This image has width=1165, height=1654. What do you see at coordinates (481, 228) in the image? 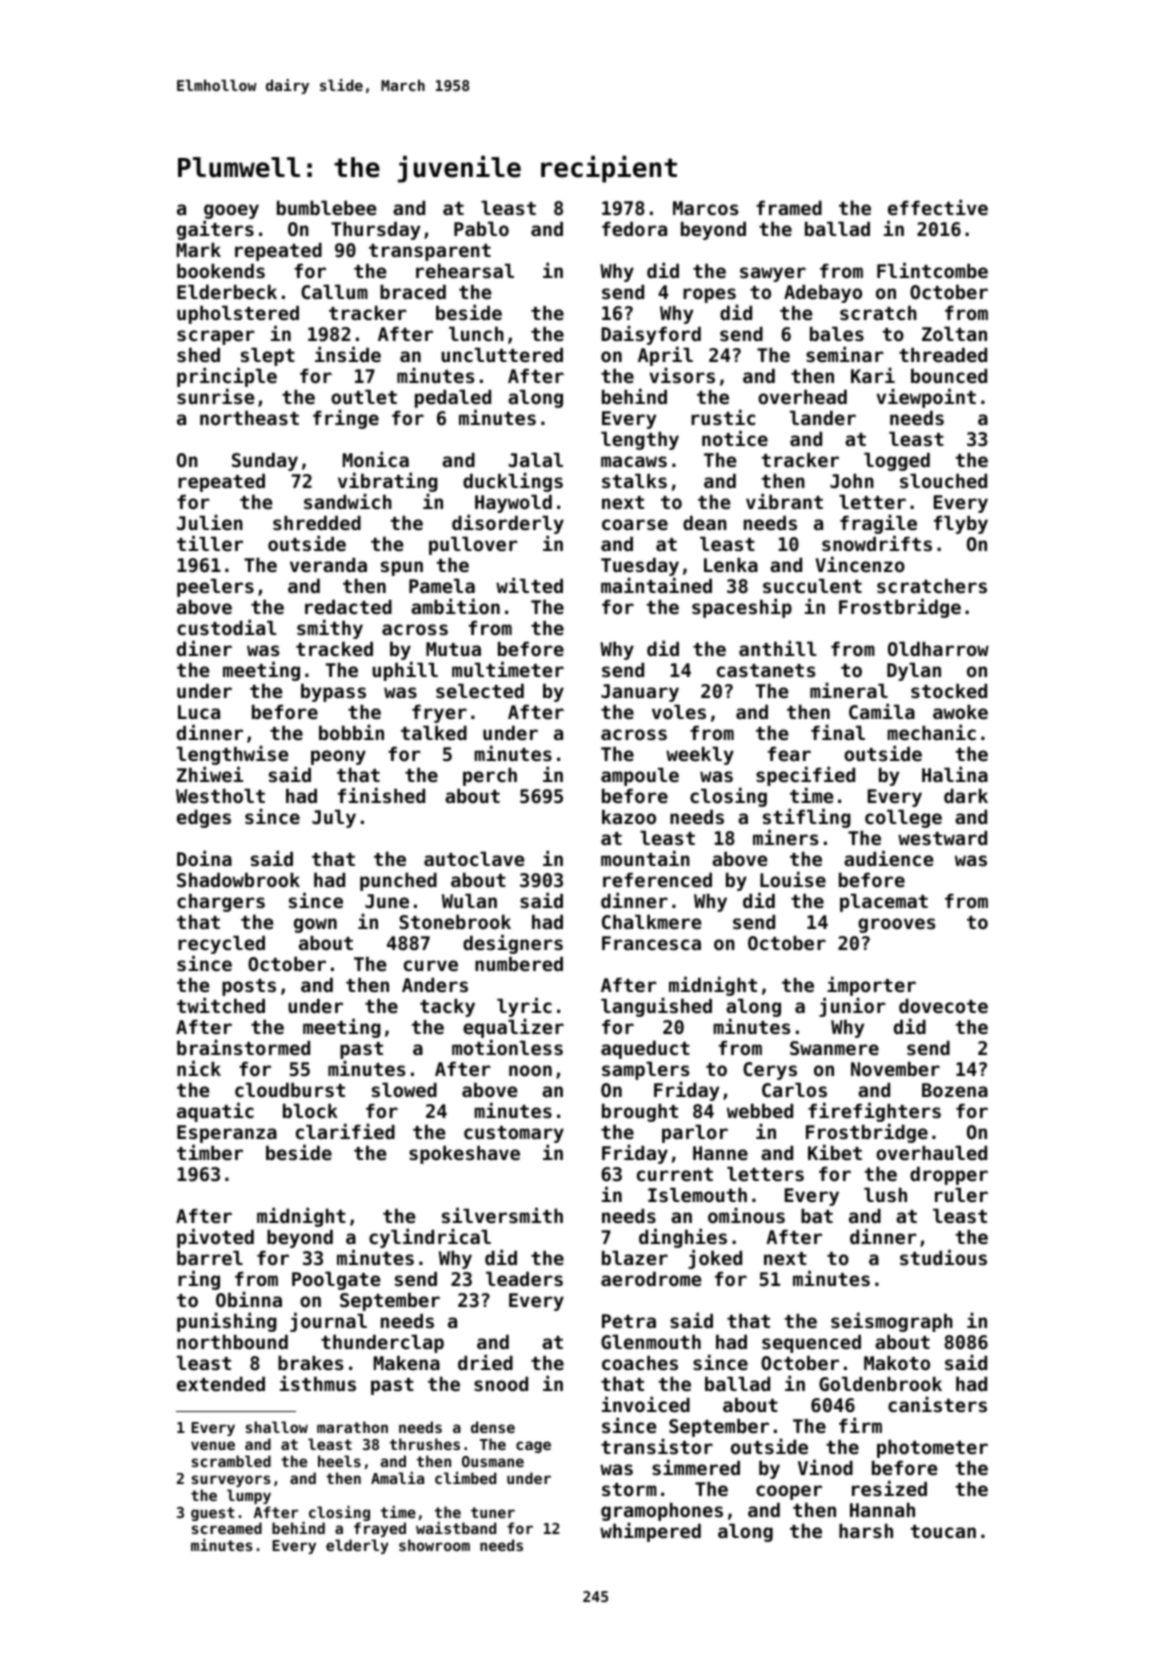
I see `Pablo` at bounding box center [481, 228].
